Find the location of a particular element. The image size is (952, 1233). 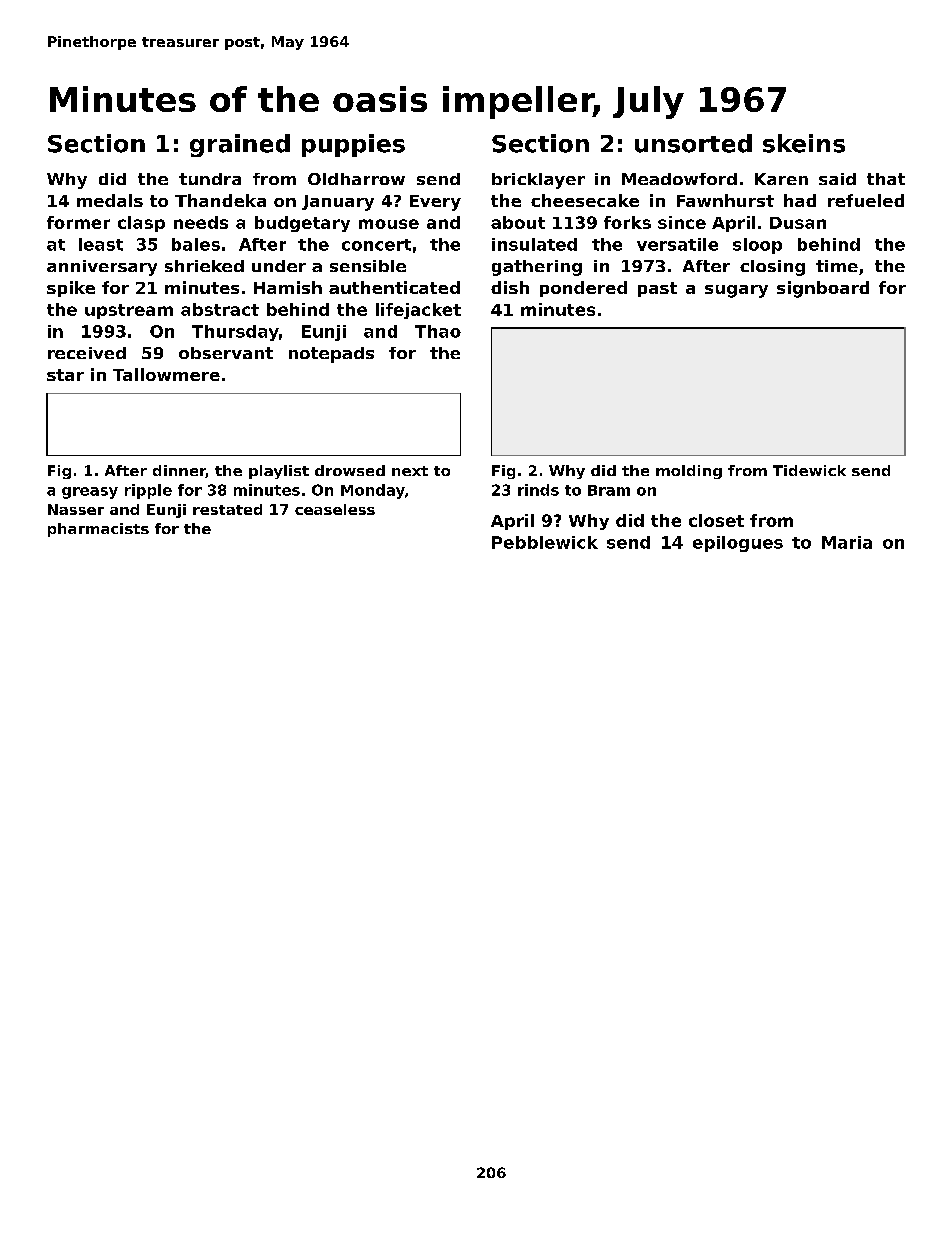

sensible is located at coordinates (368, 266).
